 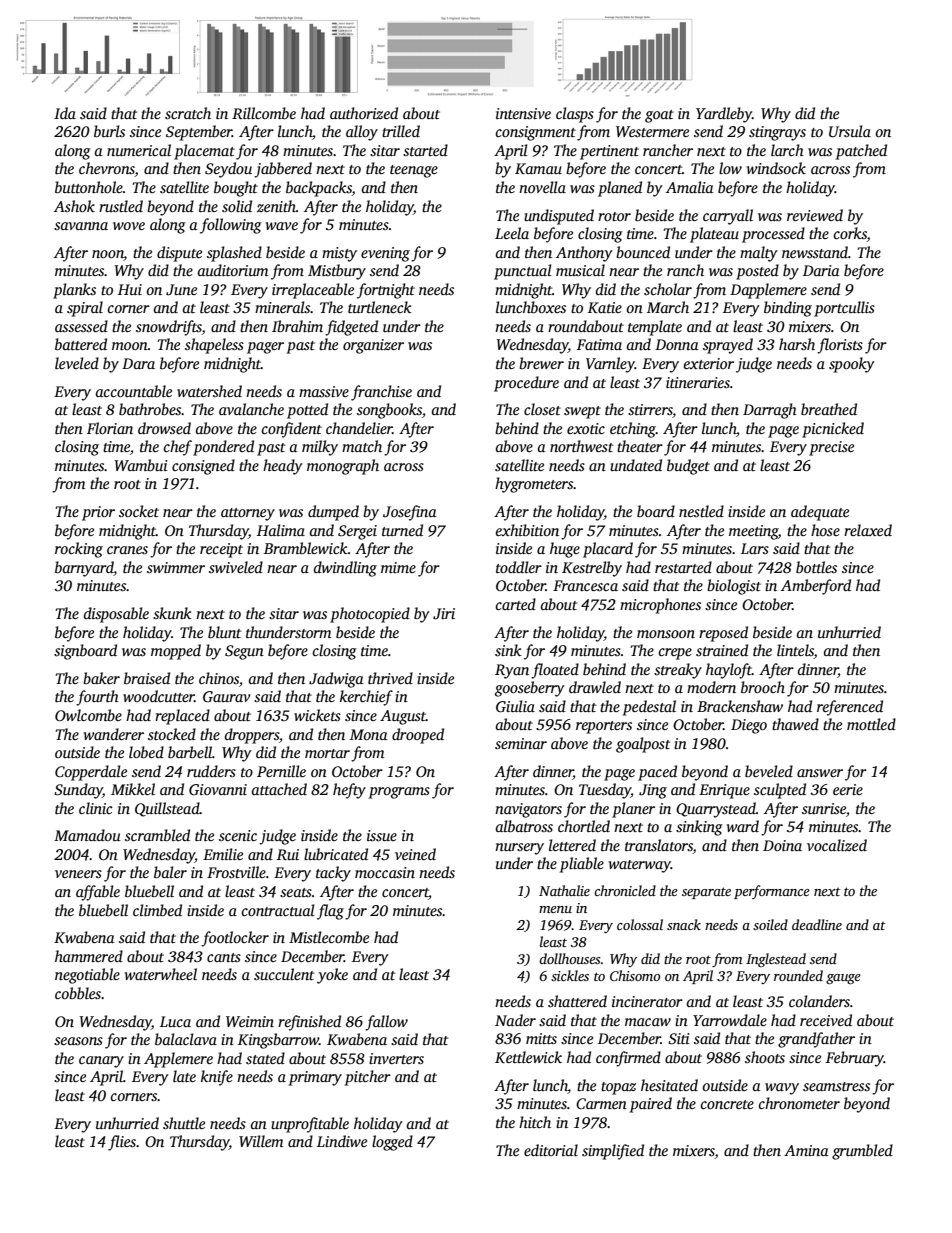 What do you see at coordinates (728, 346) in the image?
I see `sprayed` at bounding box center [728, 346].
